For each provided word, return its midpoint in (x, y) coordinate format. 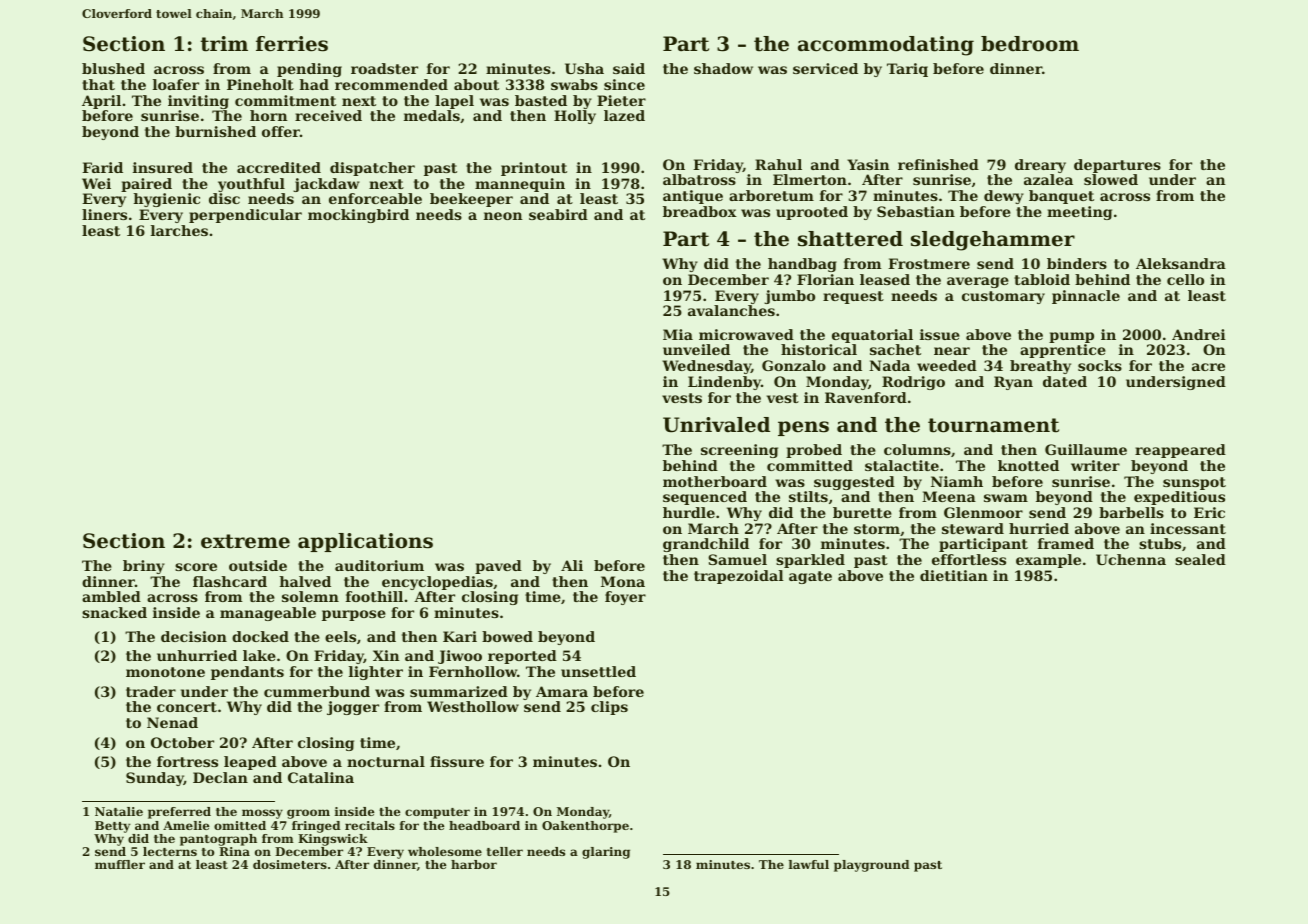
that (98, 84)
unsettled (598, 671)
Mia (678, 334)
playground (872, 866)
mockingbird (358, 216)
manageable (268, 614)
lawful (809, 864)
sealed (1200, 559)
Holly (575, 117)
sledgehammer (993, 241)
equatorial (872, 336)
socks (1100, 365)
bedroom (1030, 44)
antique (693, 197)
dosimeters (290, 864)
